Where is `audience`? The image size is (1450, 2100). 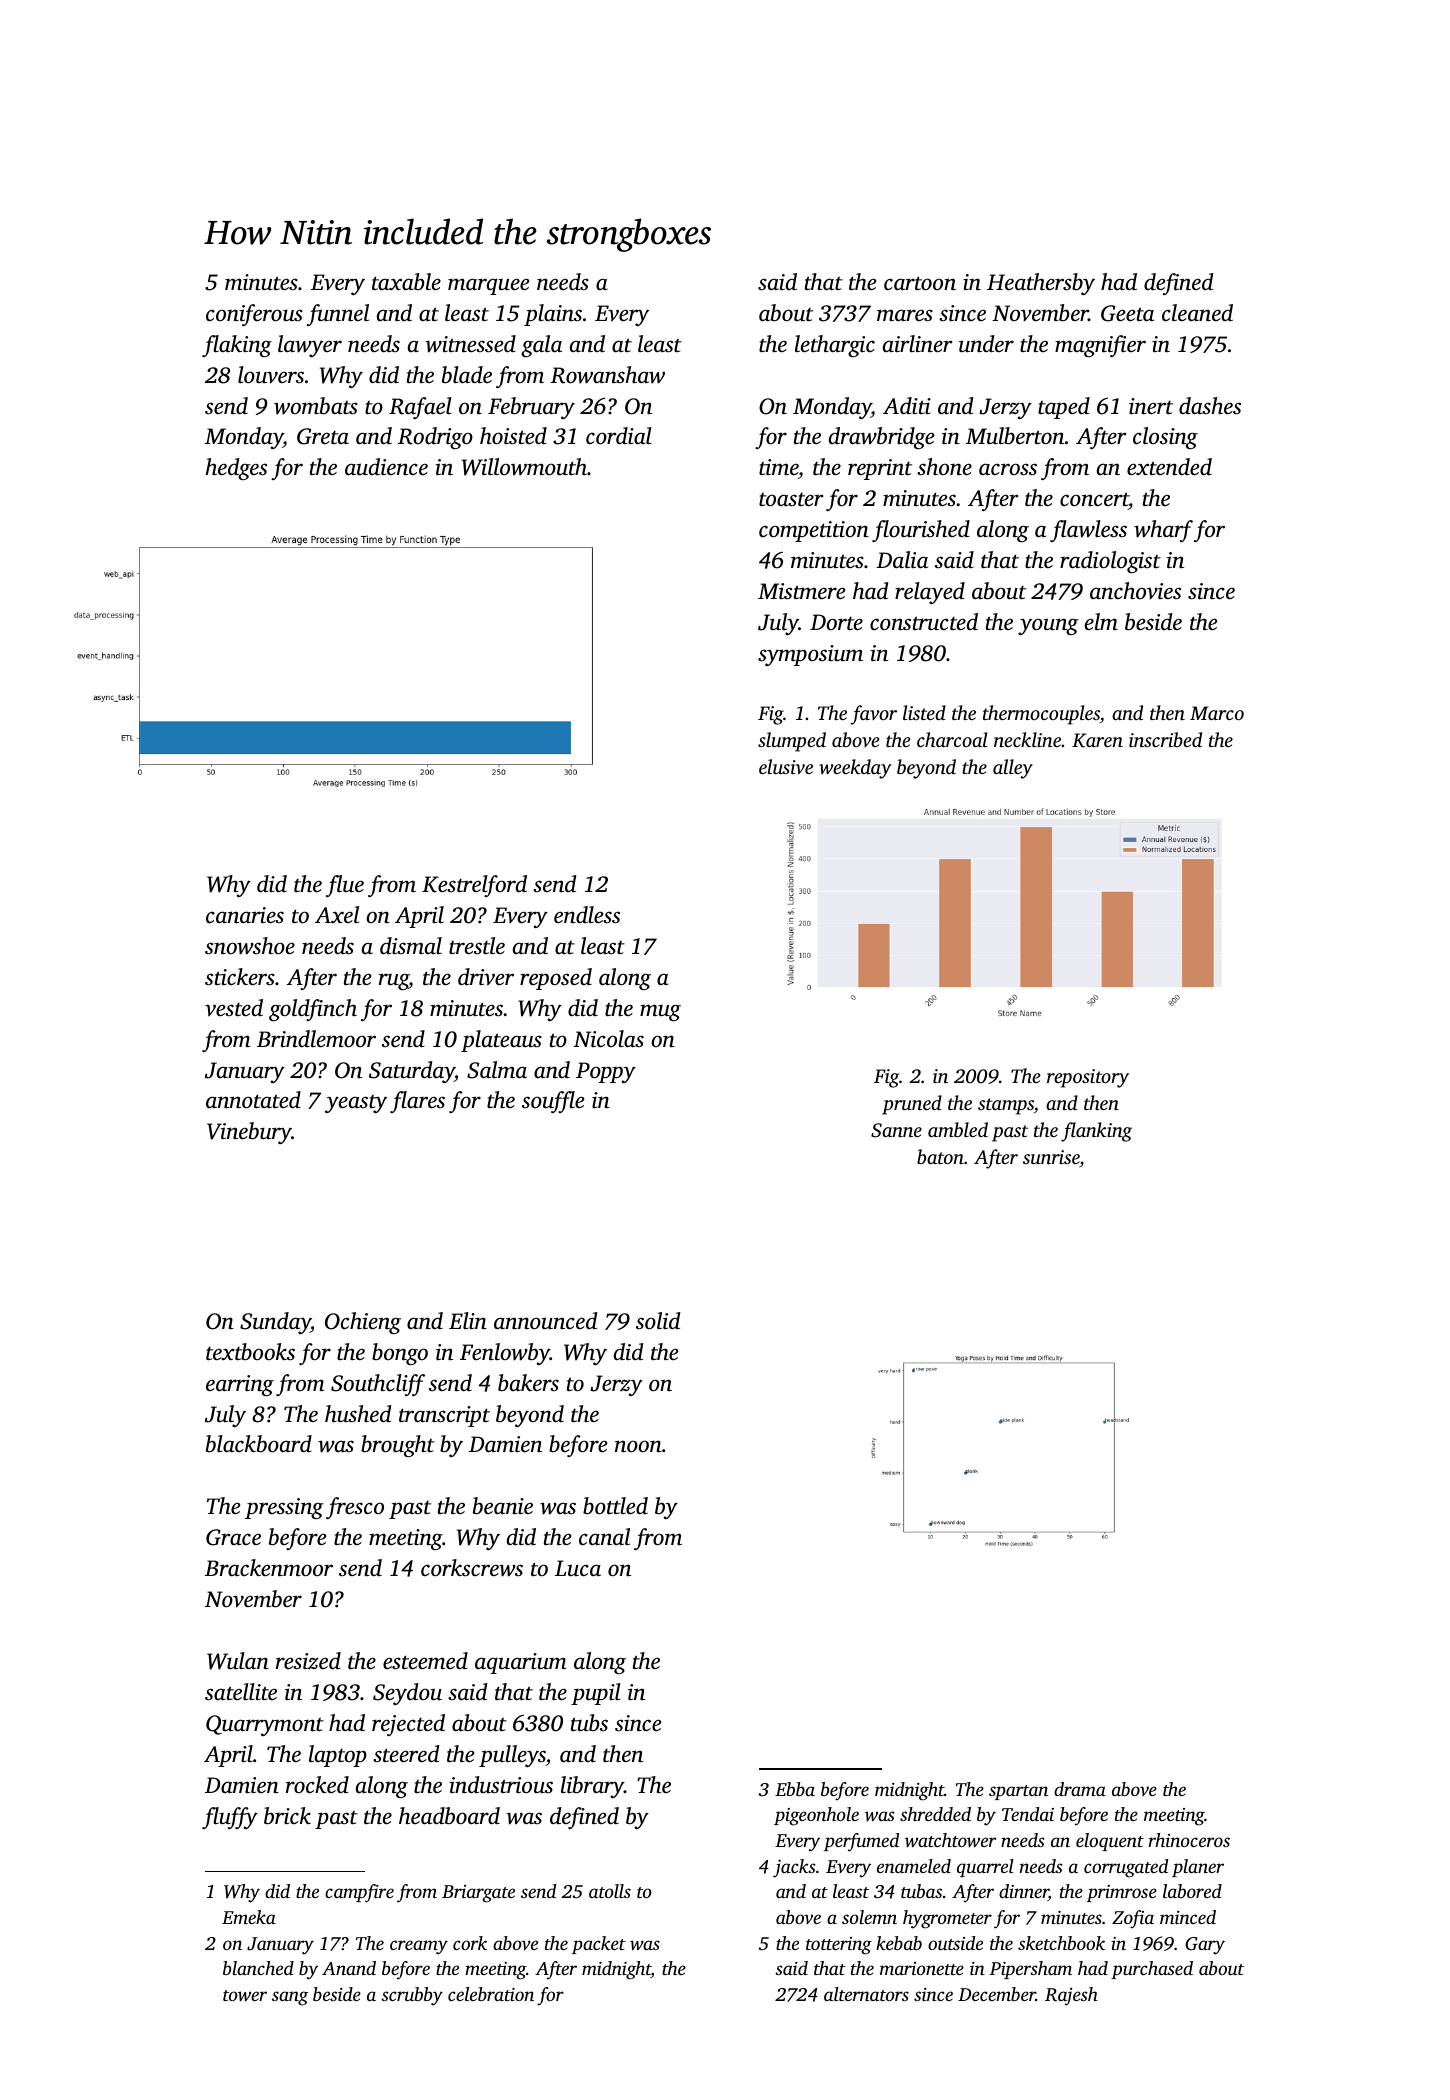
audience is located at coordinates (386, 467).
